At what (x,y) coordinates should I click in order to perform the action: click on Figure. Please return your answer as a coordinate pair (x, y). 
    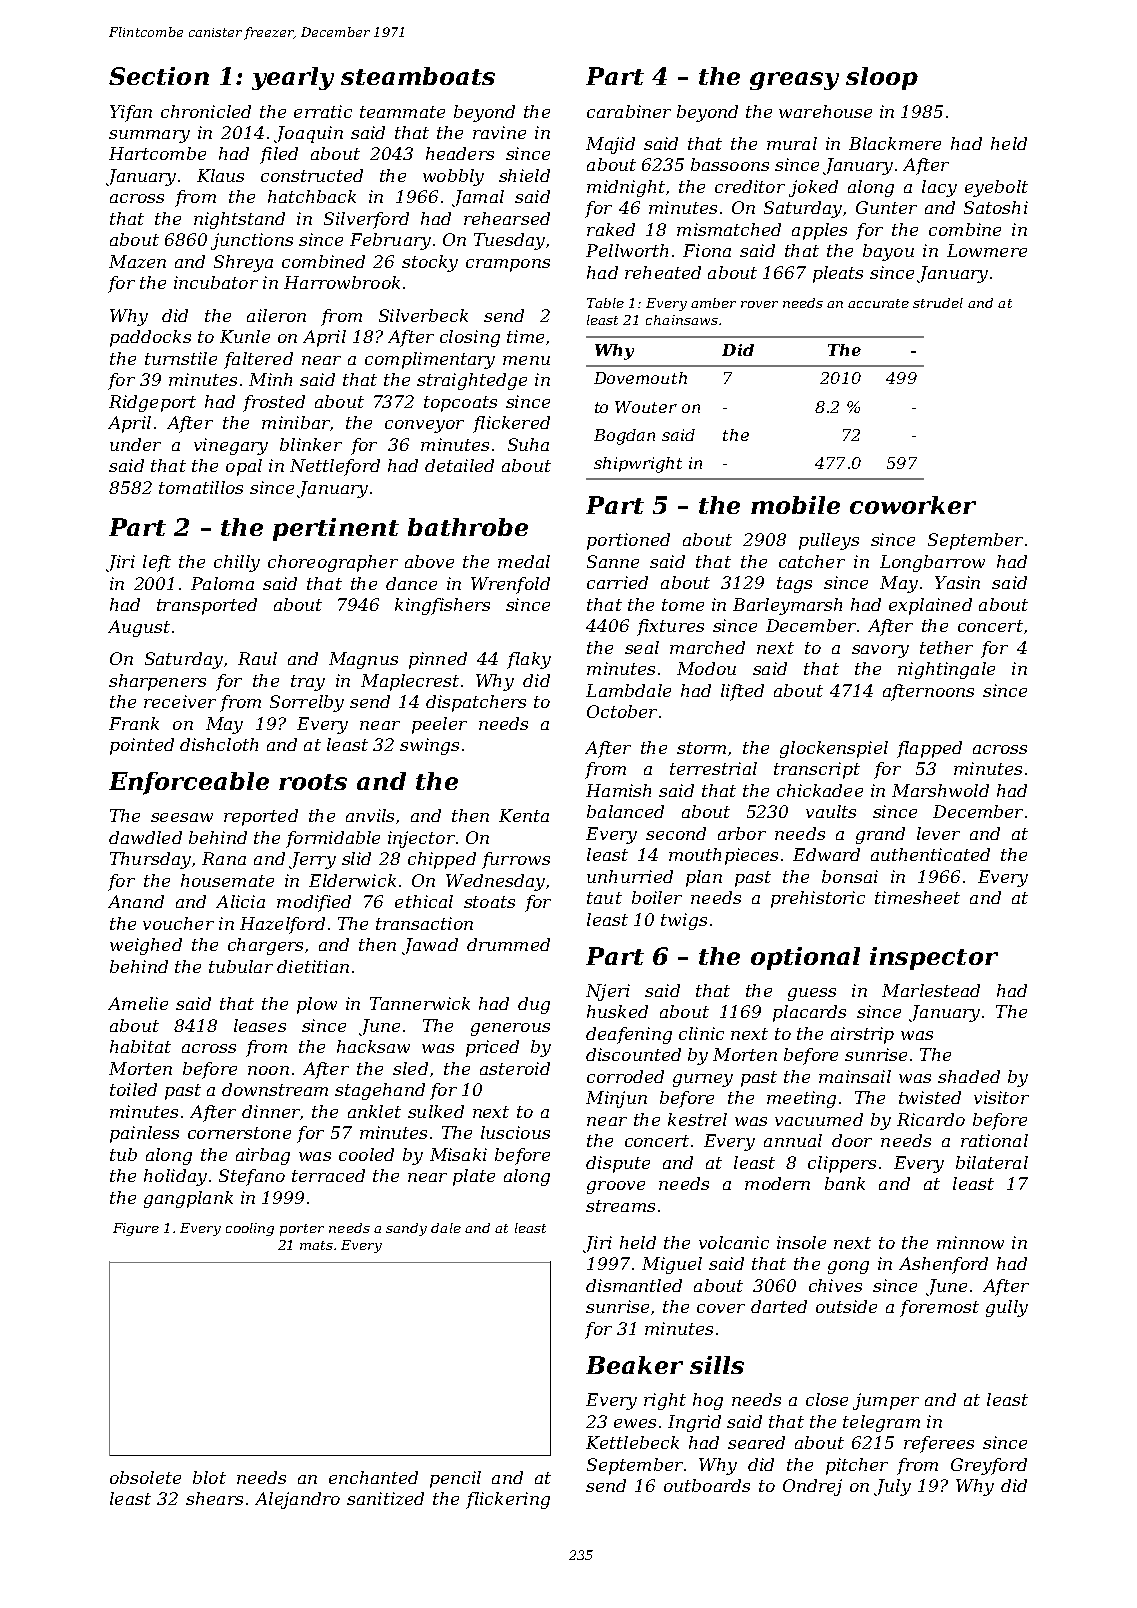
    Looking at the image, I should click on (136, 1229).
